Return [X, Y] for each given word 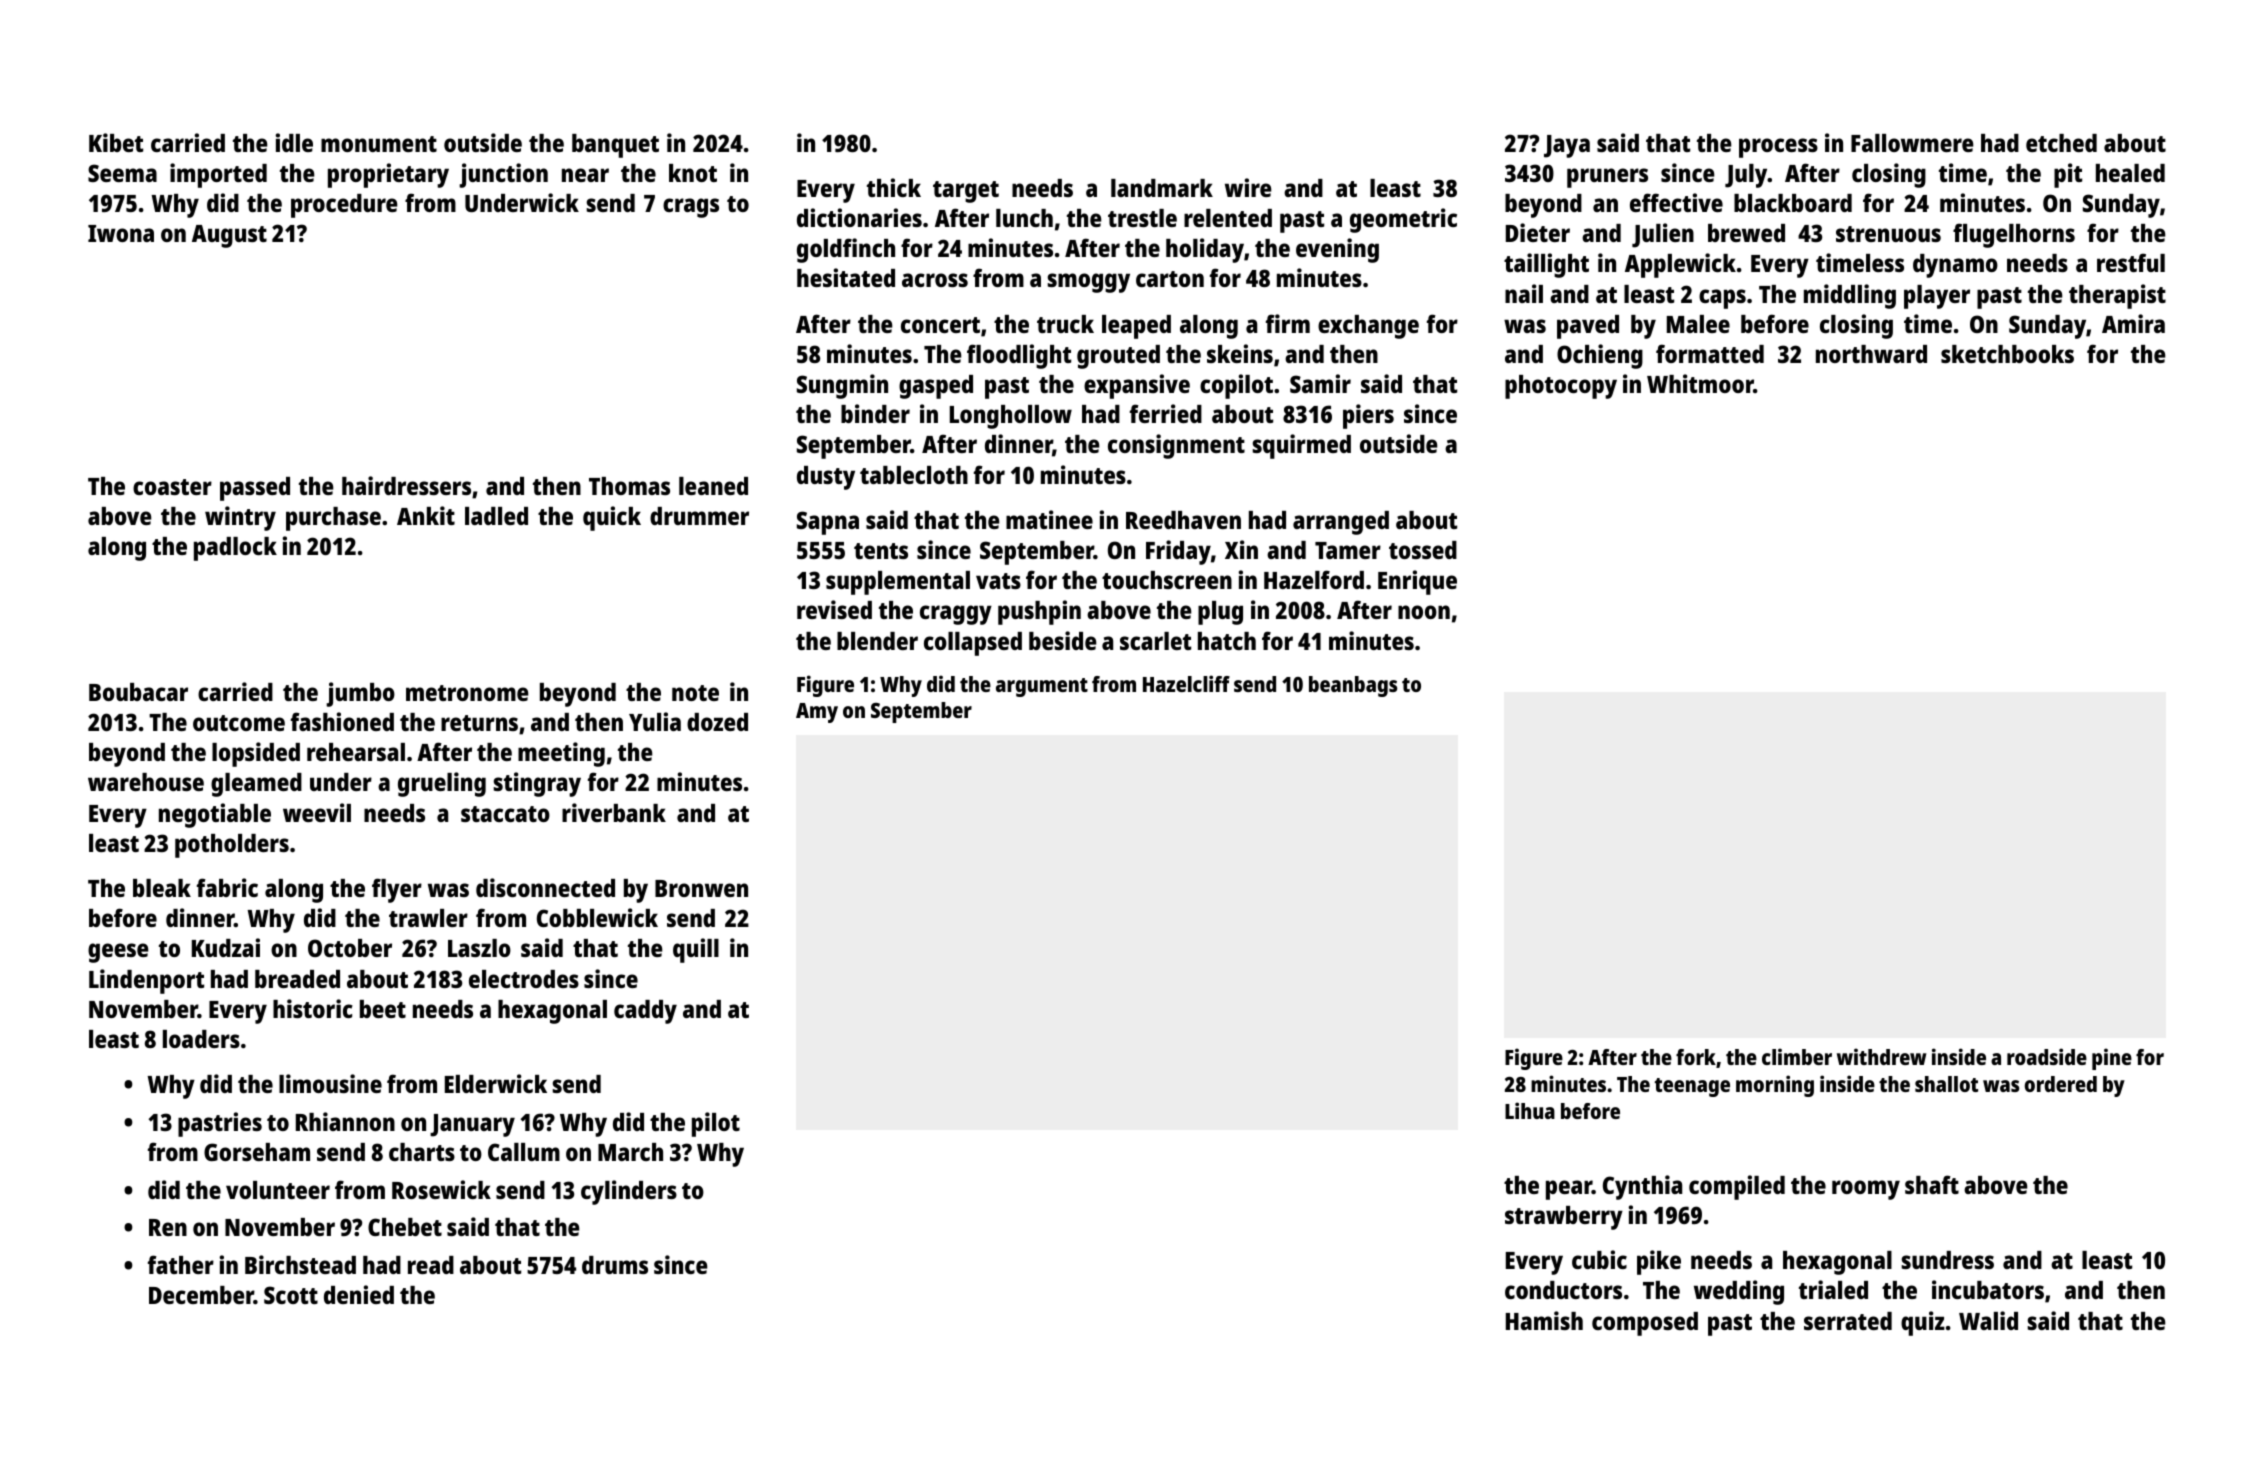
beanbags [1353, 686]
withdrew [1881, 1056]
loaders [201, 1039]
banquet [615, 146]
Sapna [828, 523]
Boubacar [138, 692]
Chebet [405, 1227]
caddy [645, 1012]
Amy [817, 713]
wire [1248, 187]
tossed [1423, 550]
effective [1676, 202]
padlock [235, 549]
